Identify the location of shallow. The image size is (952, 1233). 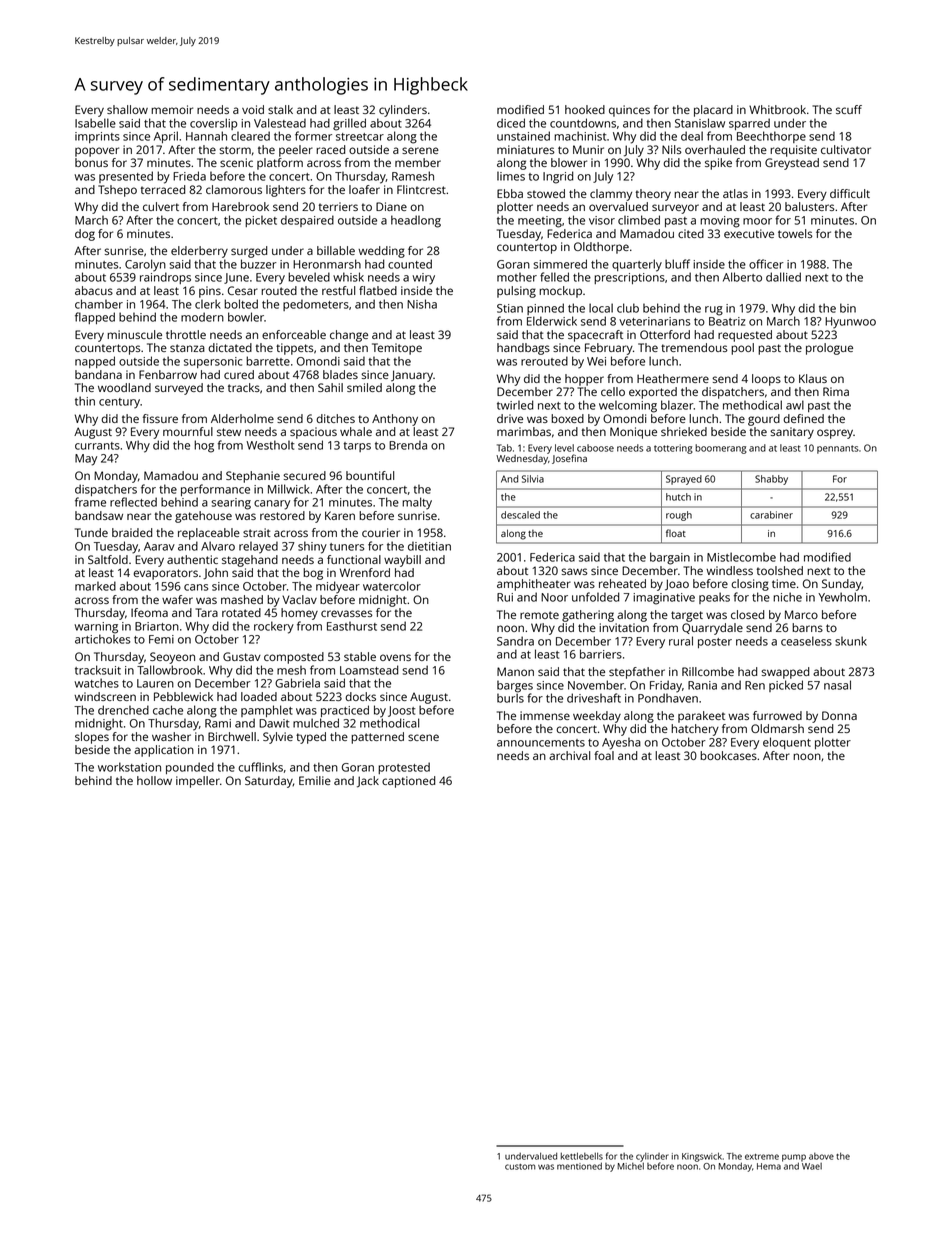
(127, 109).
